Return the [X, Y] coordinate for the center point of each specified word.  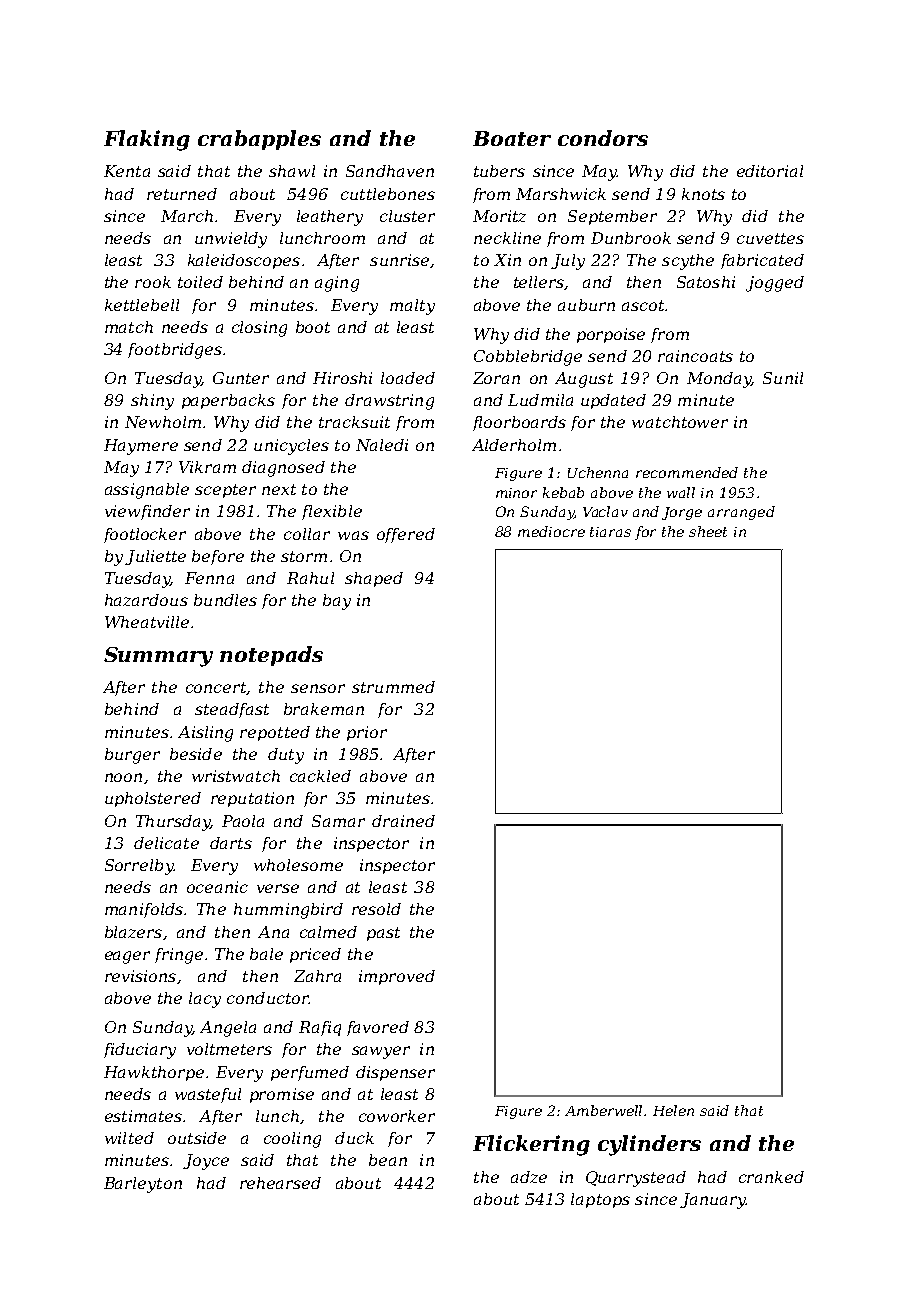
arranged [741, 513]
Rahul [310, 578]
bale [266, 954]
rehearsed [280, 1183]
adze [529, 1177]
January [713, 1201]
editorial [770, 171]
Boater [512, 138]
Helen [673, 1110]
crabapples [259, 140]
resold [376, 909]
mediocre [551, 531]
